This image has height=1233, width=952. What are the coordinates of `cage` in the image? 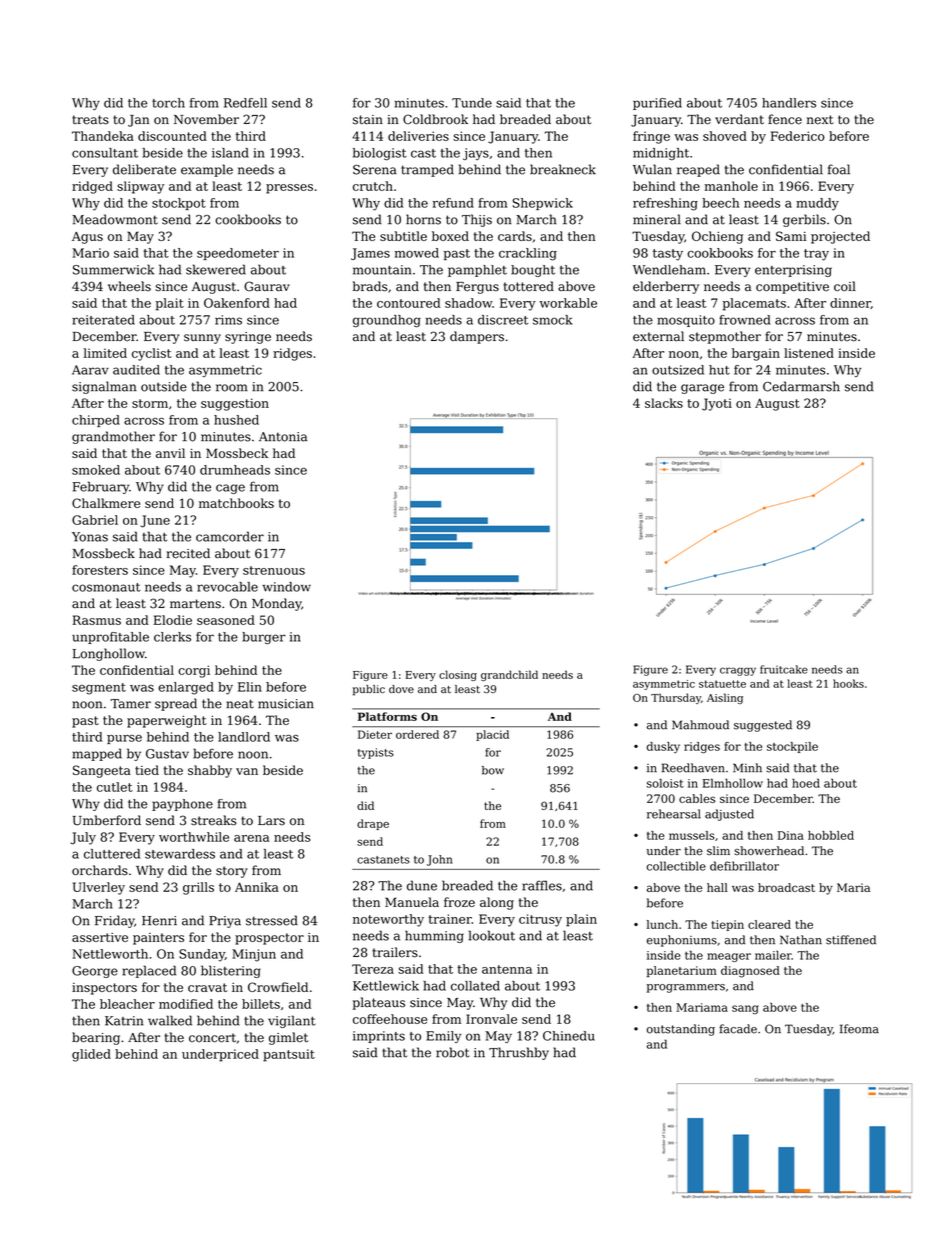 It's located at (230, 489).
